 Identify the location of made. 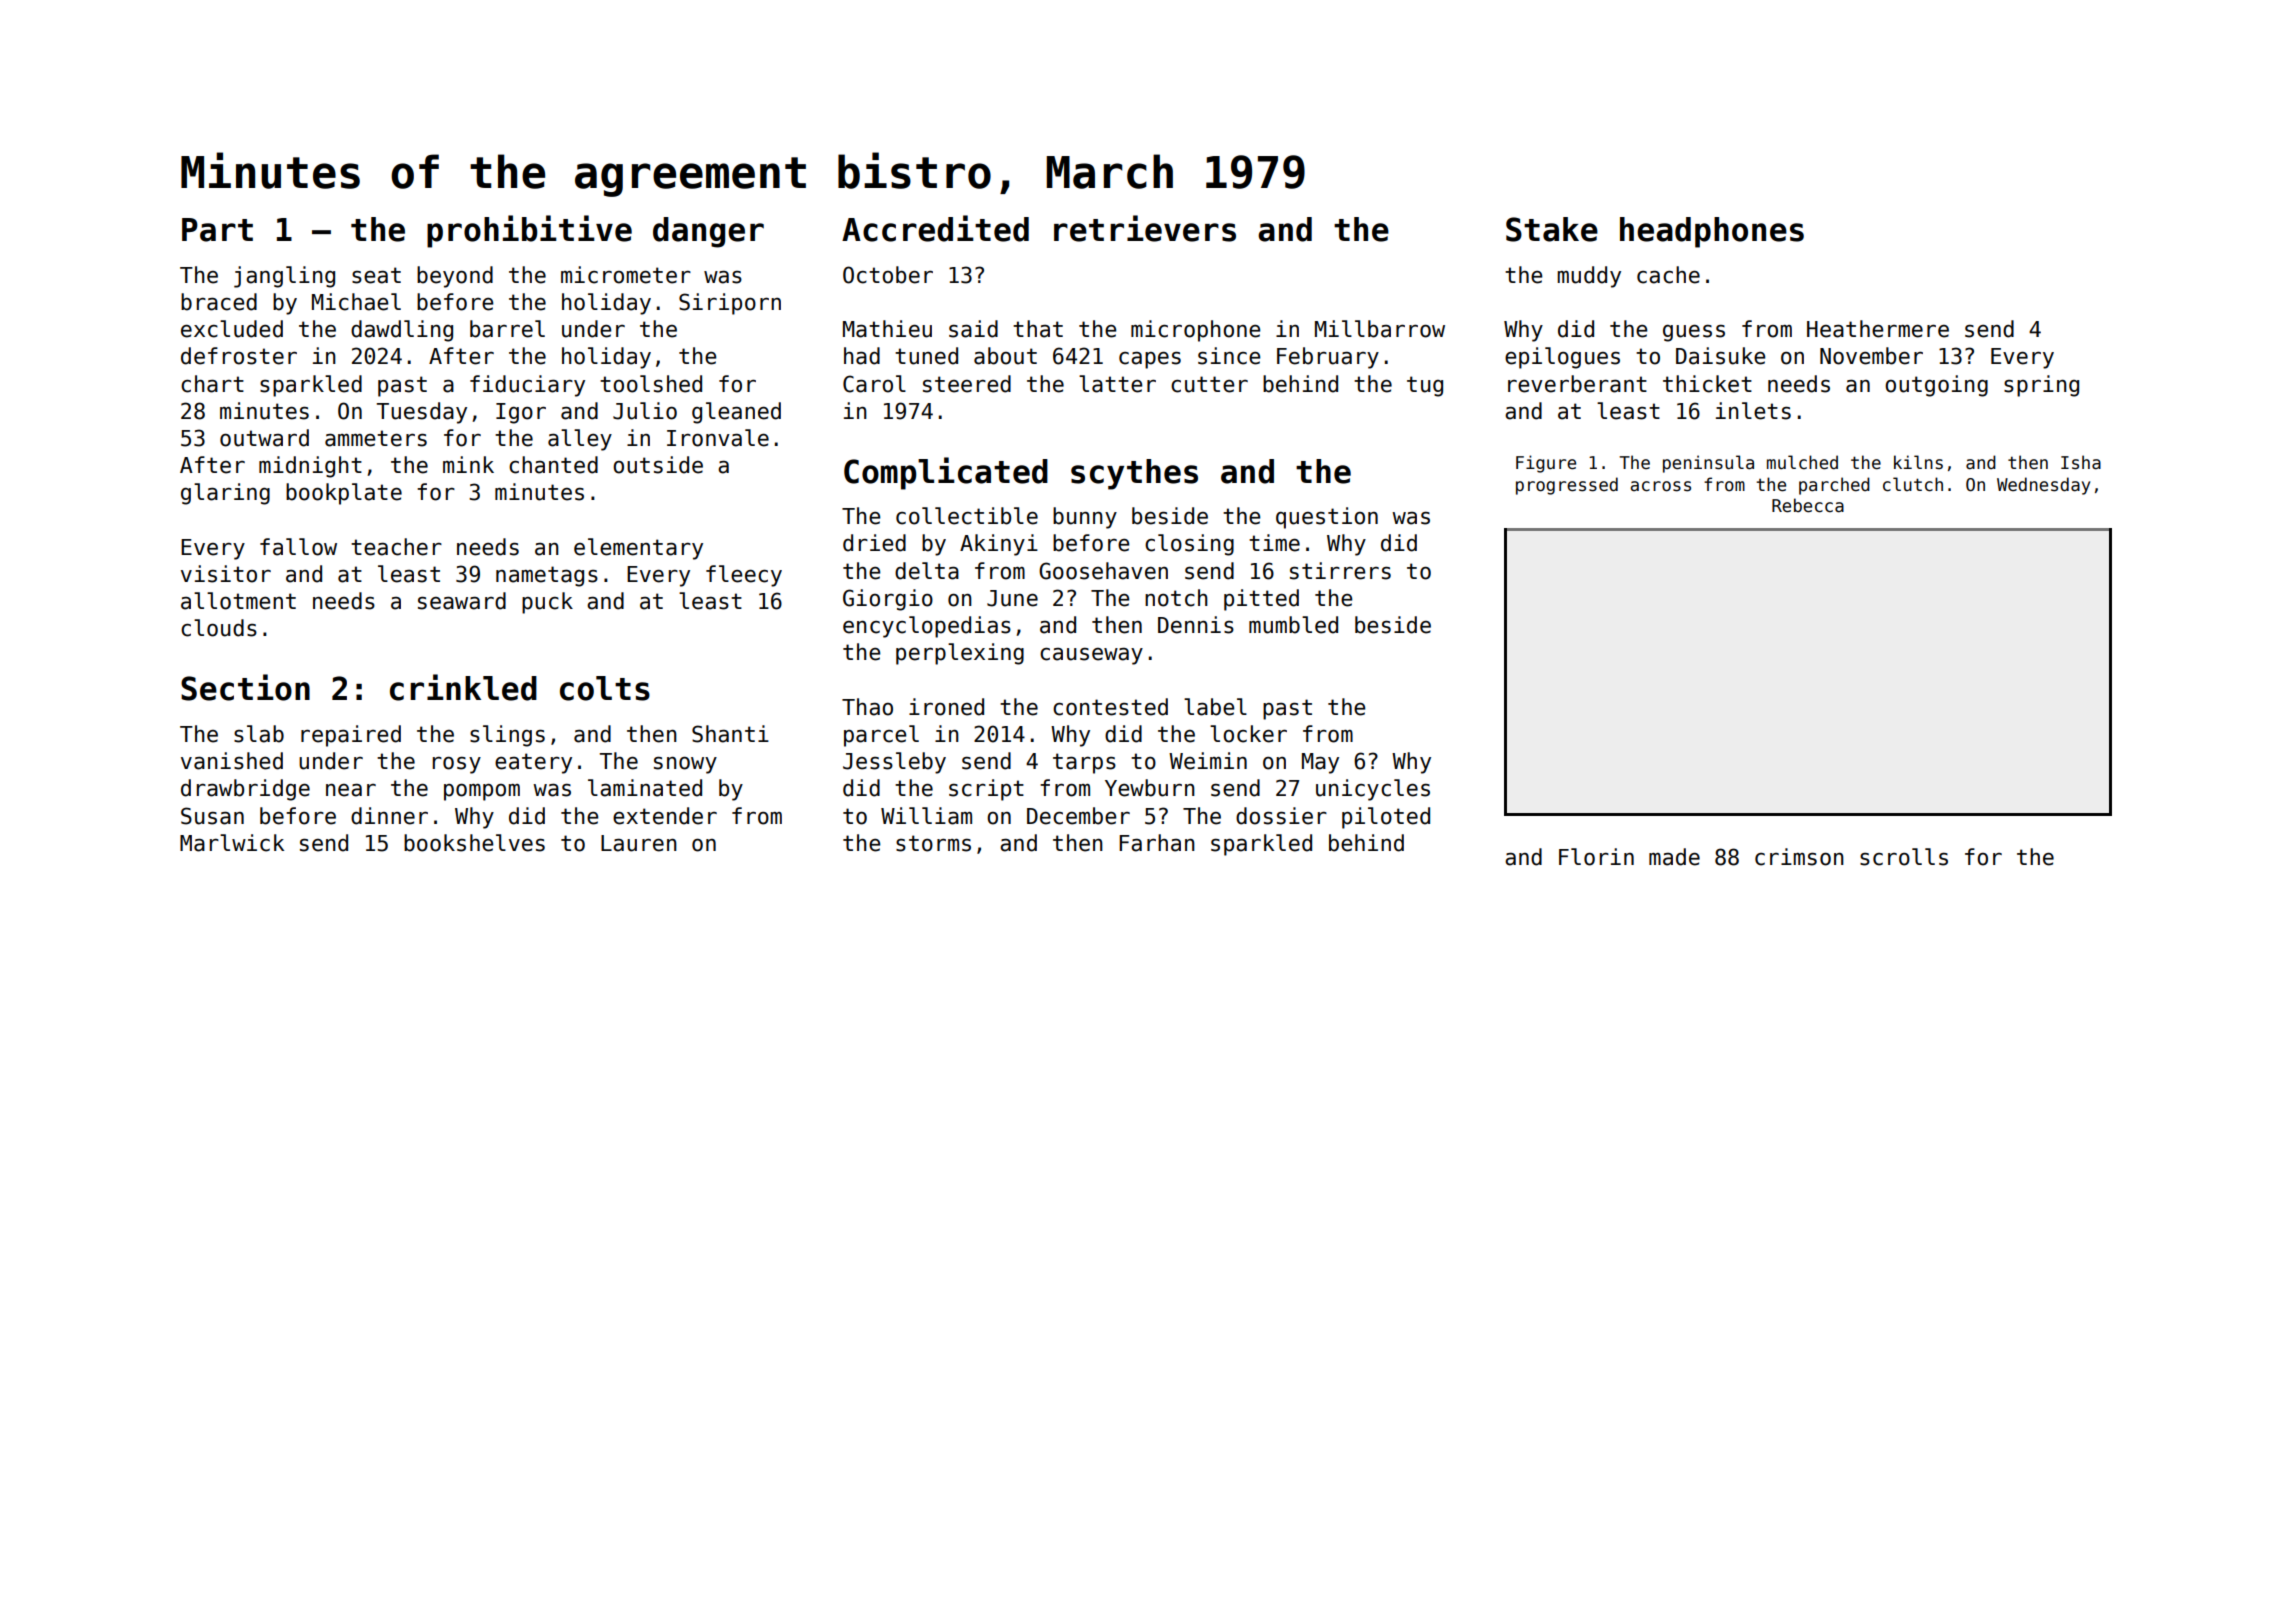
(1674, 857).
